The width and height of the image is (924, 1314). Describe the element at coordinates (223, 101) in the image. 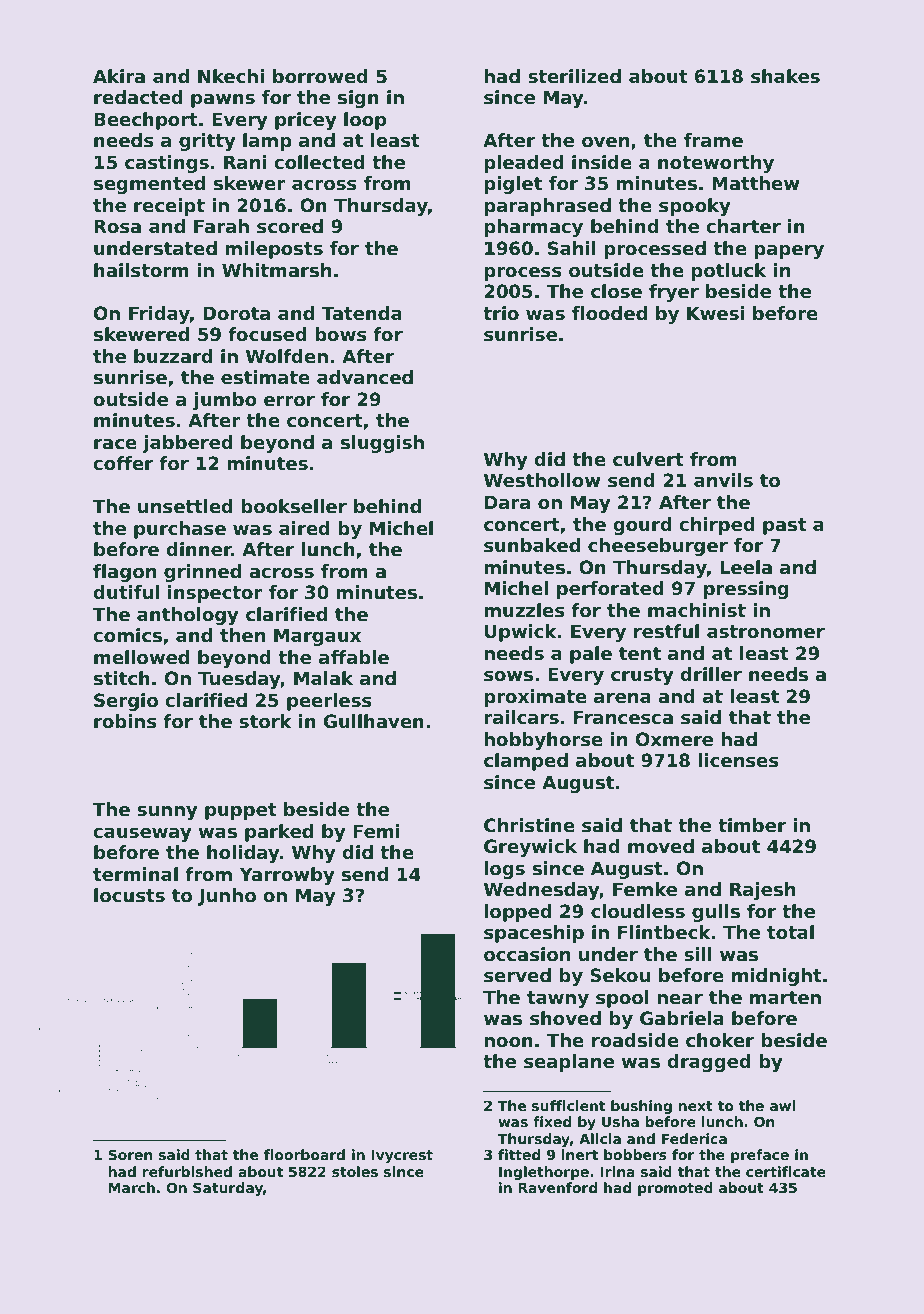

I see `pawns` at that location.
